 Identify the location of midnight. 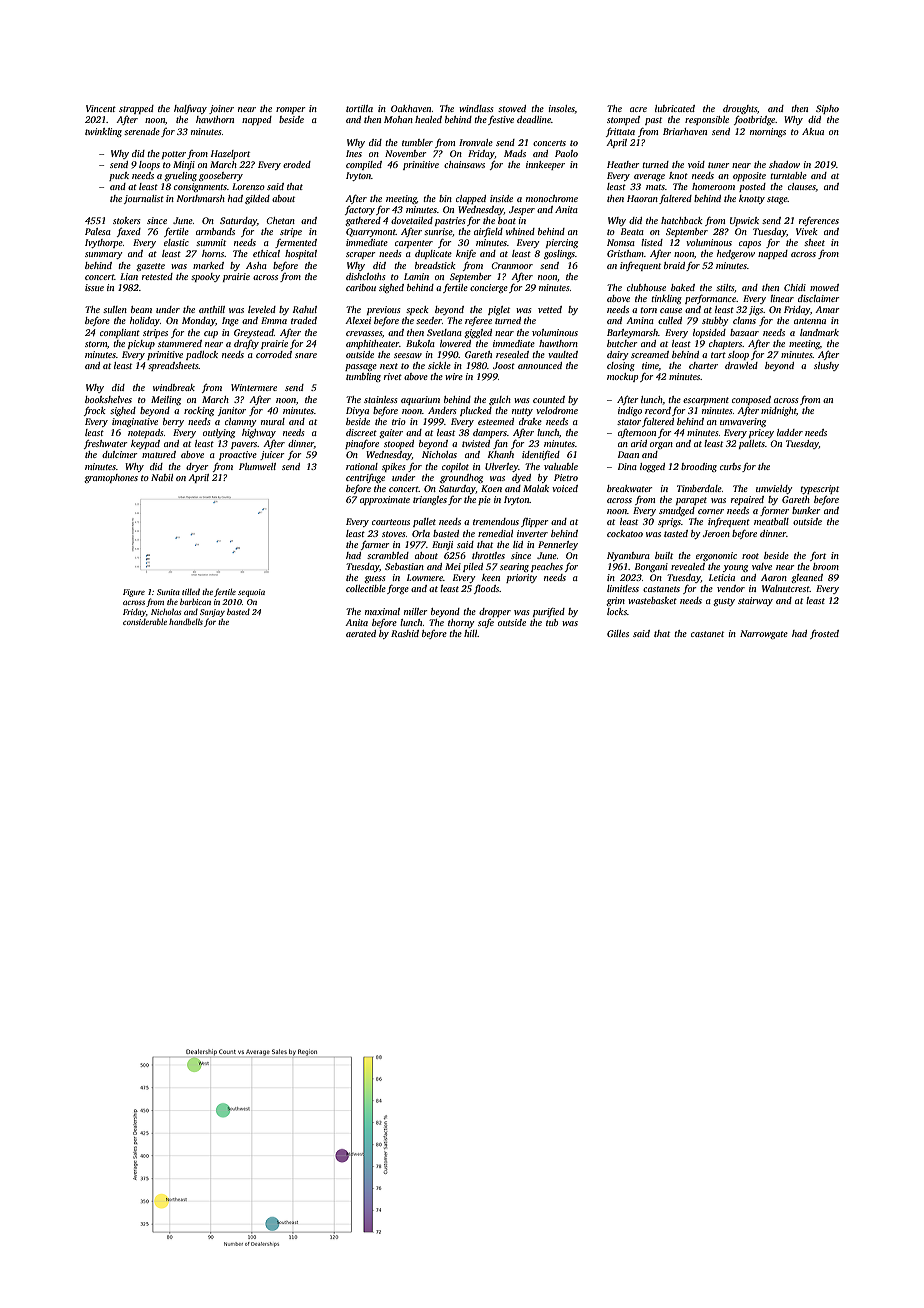
(779, 411).
